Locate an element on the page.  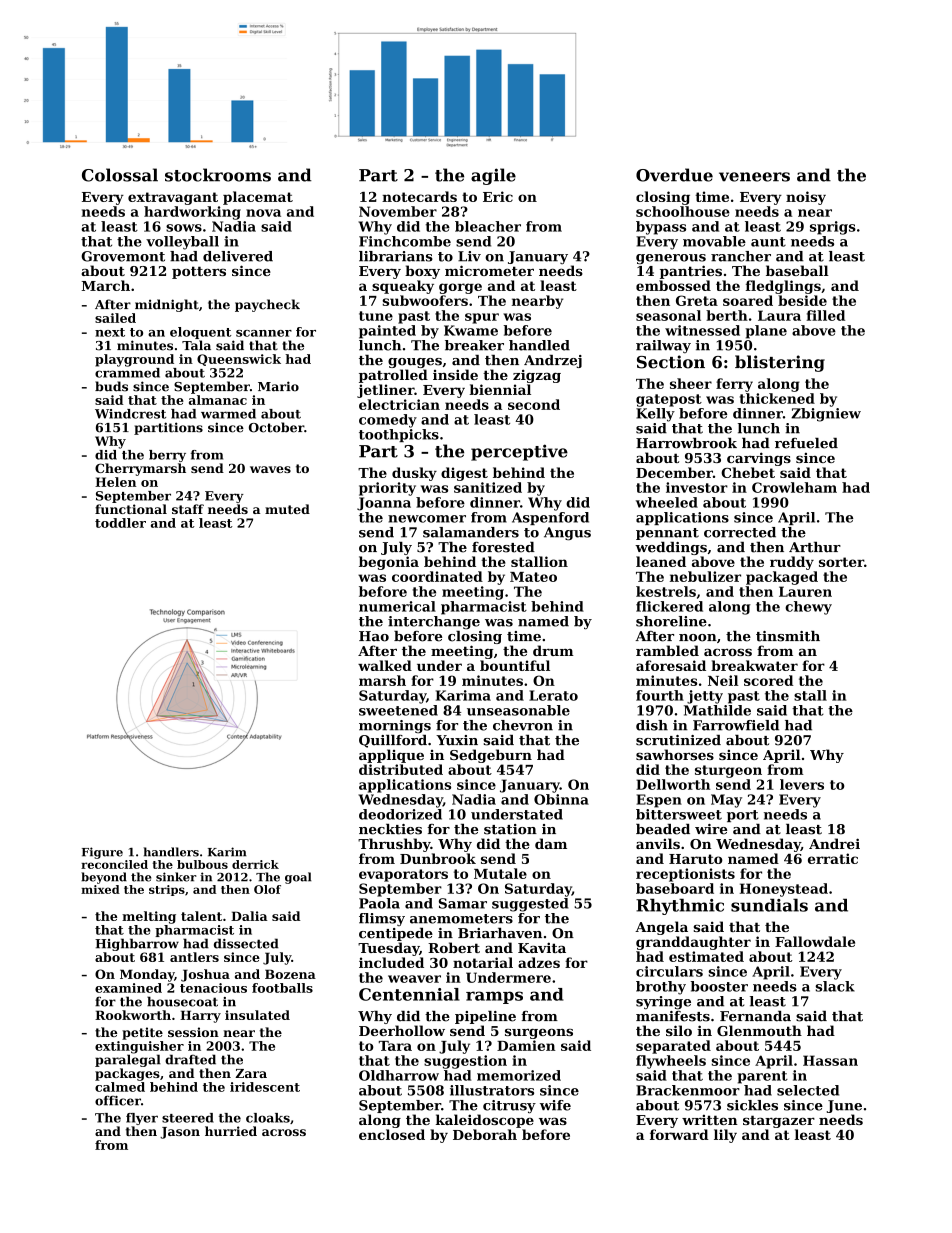
bountiful is located at coordinates (515, 665).
